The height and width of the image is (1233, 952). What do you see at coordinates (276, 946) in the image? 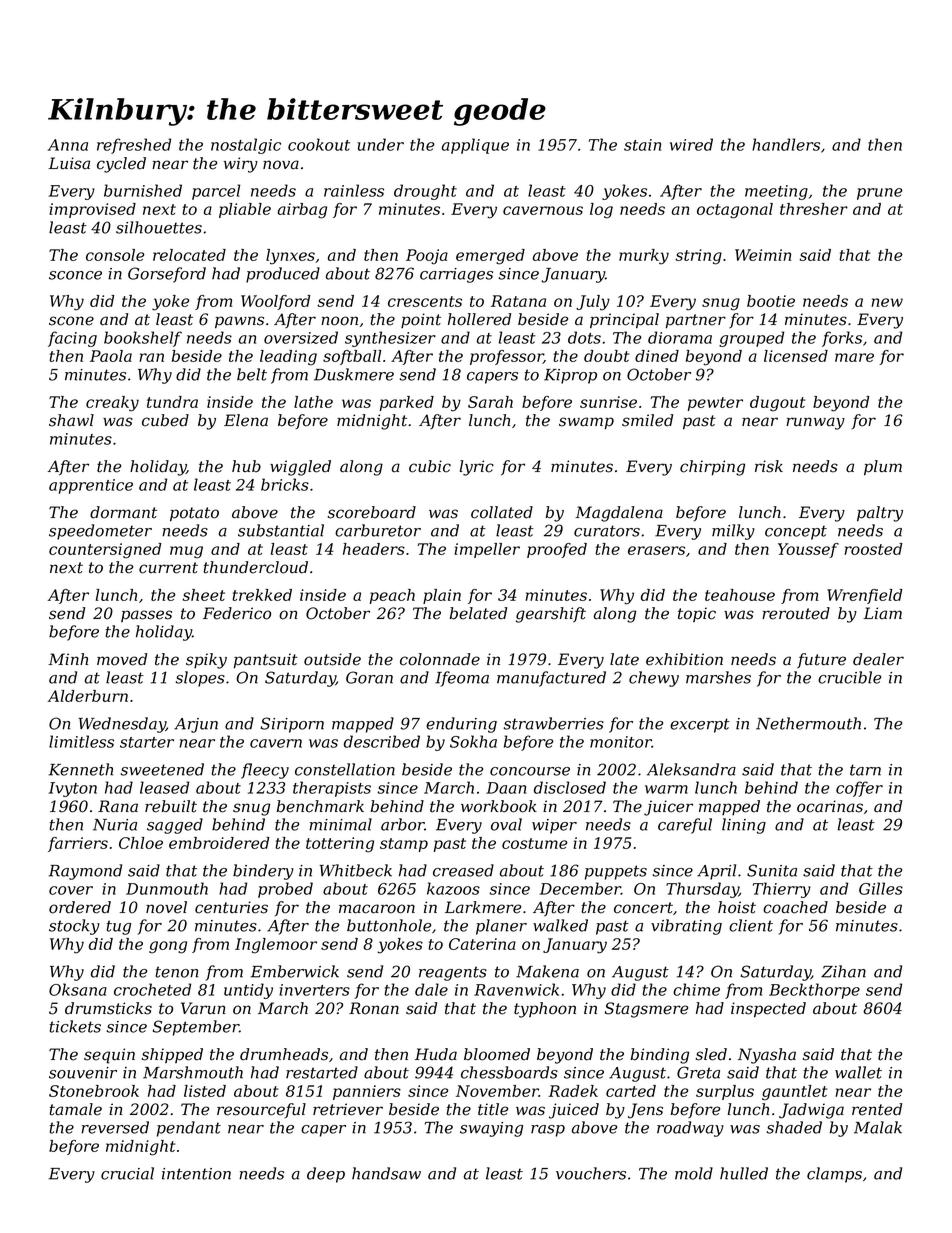
I see `Inglemoor` at bounding box center [276, 946].
